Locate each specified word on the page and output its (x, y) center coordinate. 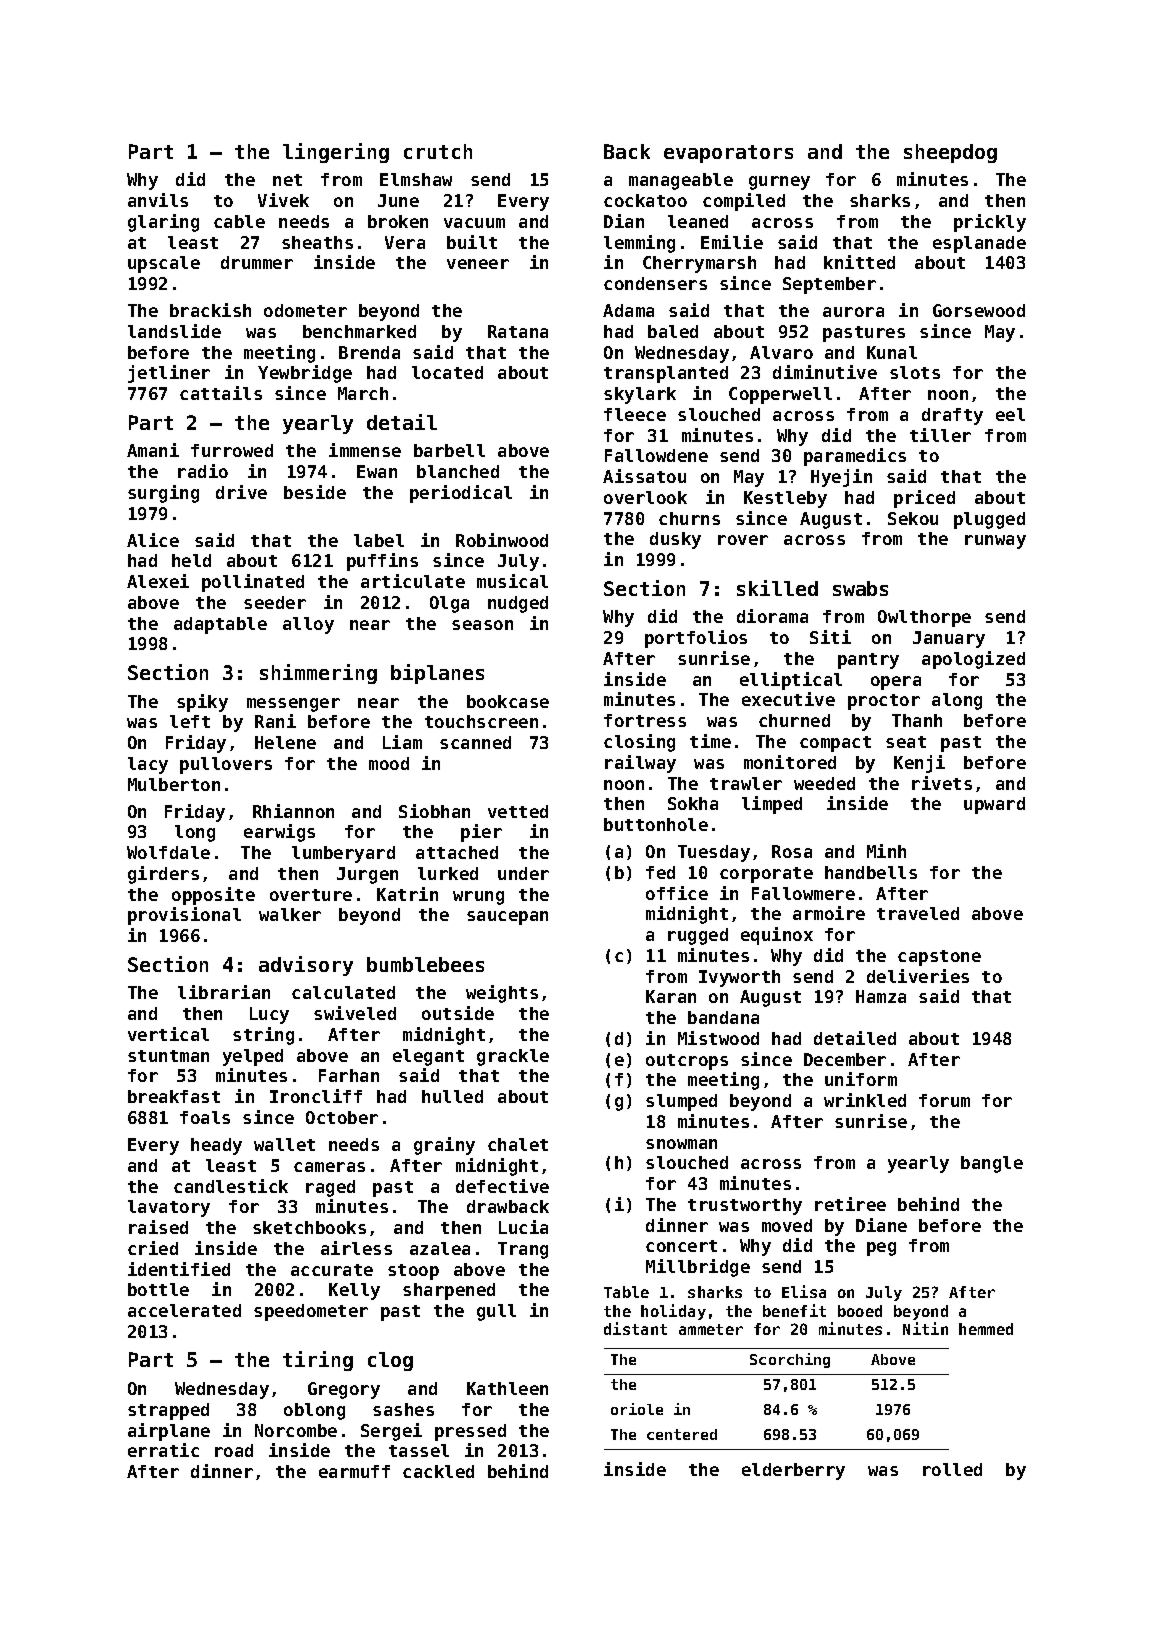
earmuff (354, 1471)
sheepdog (950, 153)
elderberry (793, 1471)
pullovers (226, 765)
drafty (952, 416)
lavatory (169, 1208)
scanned (475, 742)
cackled (438, 1471)
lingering (336, 153)
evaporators (728, 154)
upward (994, 805)
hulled (452, 1096)
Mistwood (718, 1038)
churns (689, 518)
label (379, 540)
